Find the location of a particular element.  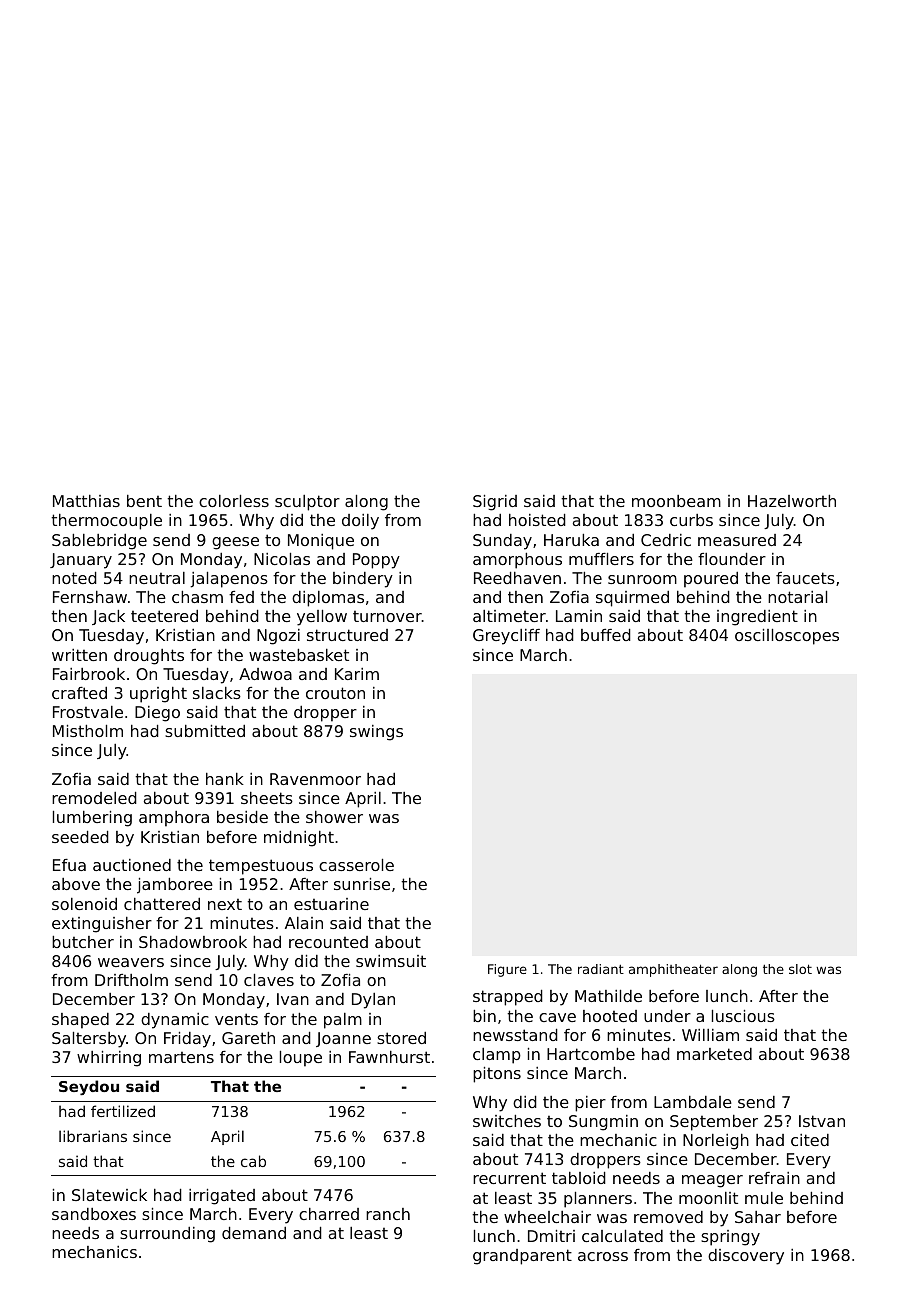

altimeter is located at coordinates (509, 616).
